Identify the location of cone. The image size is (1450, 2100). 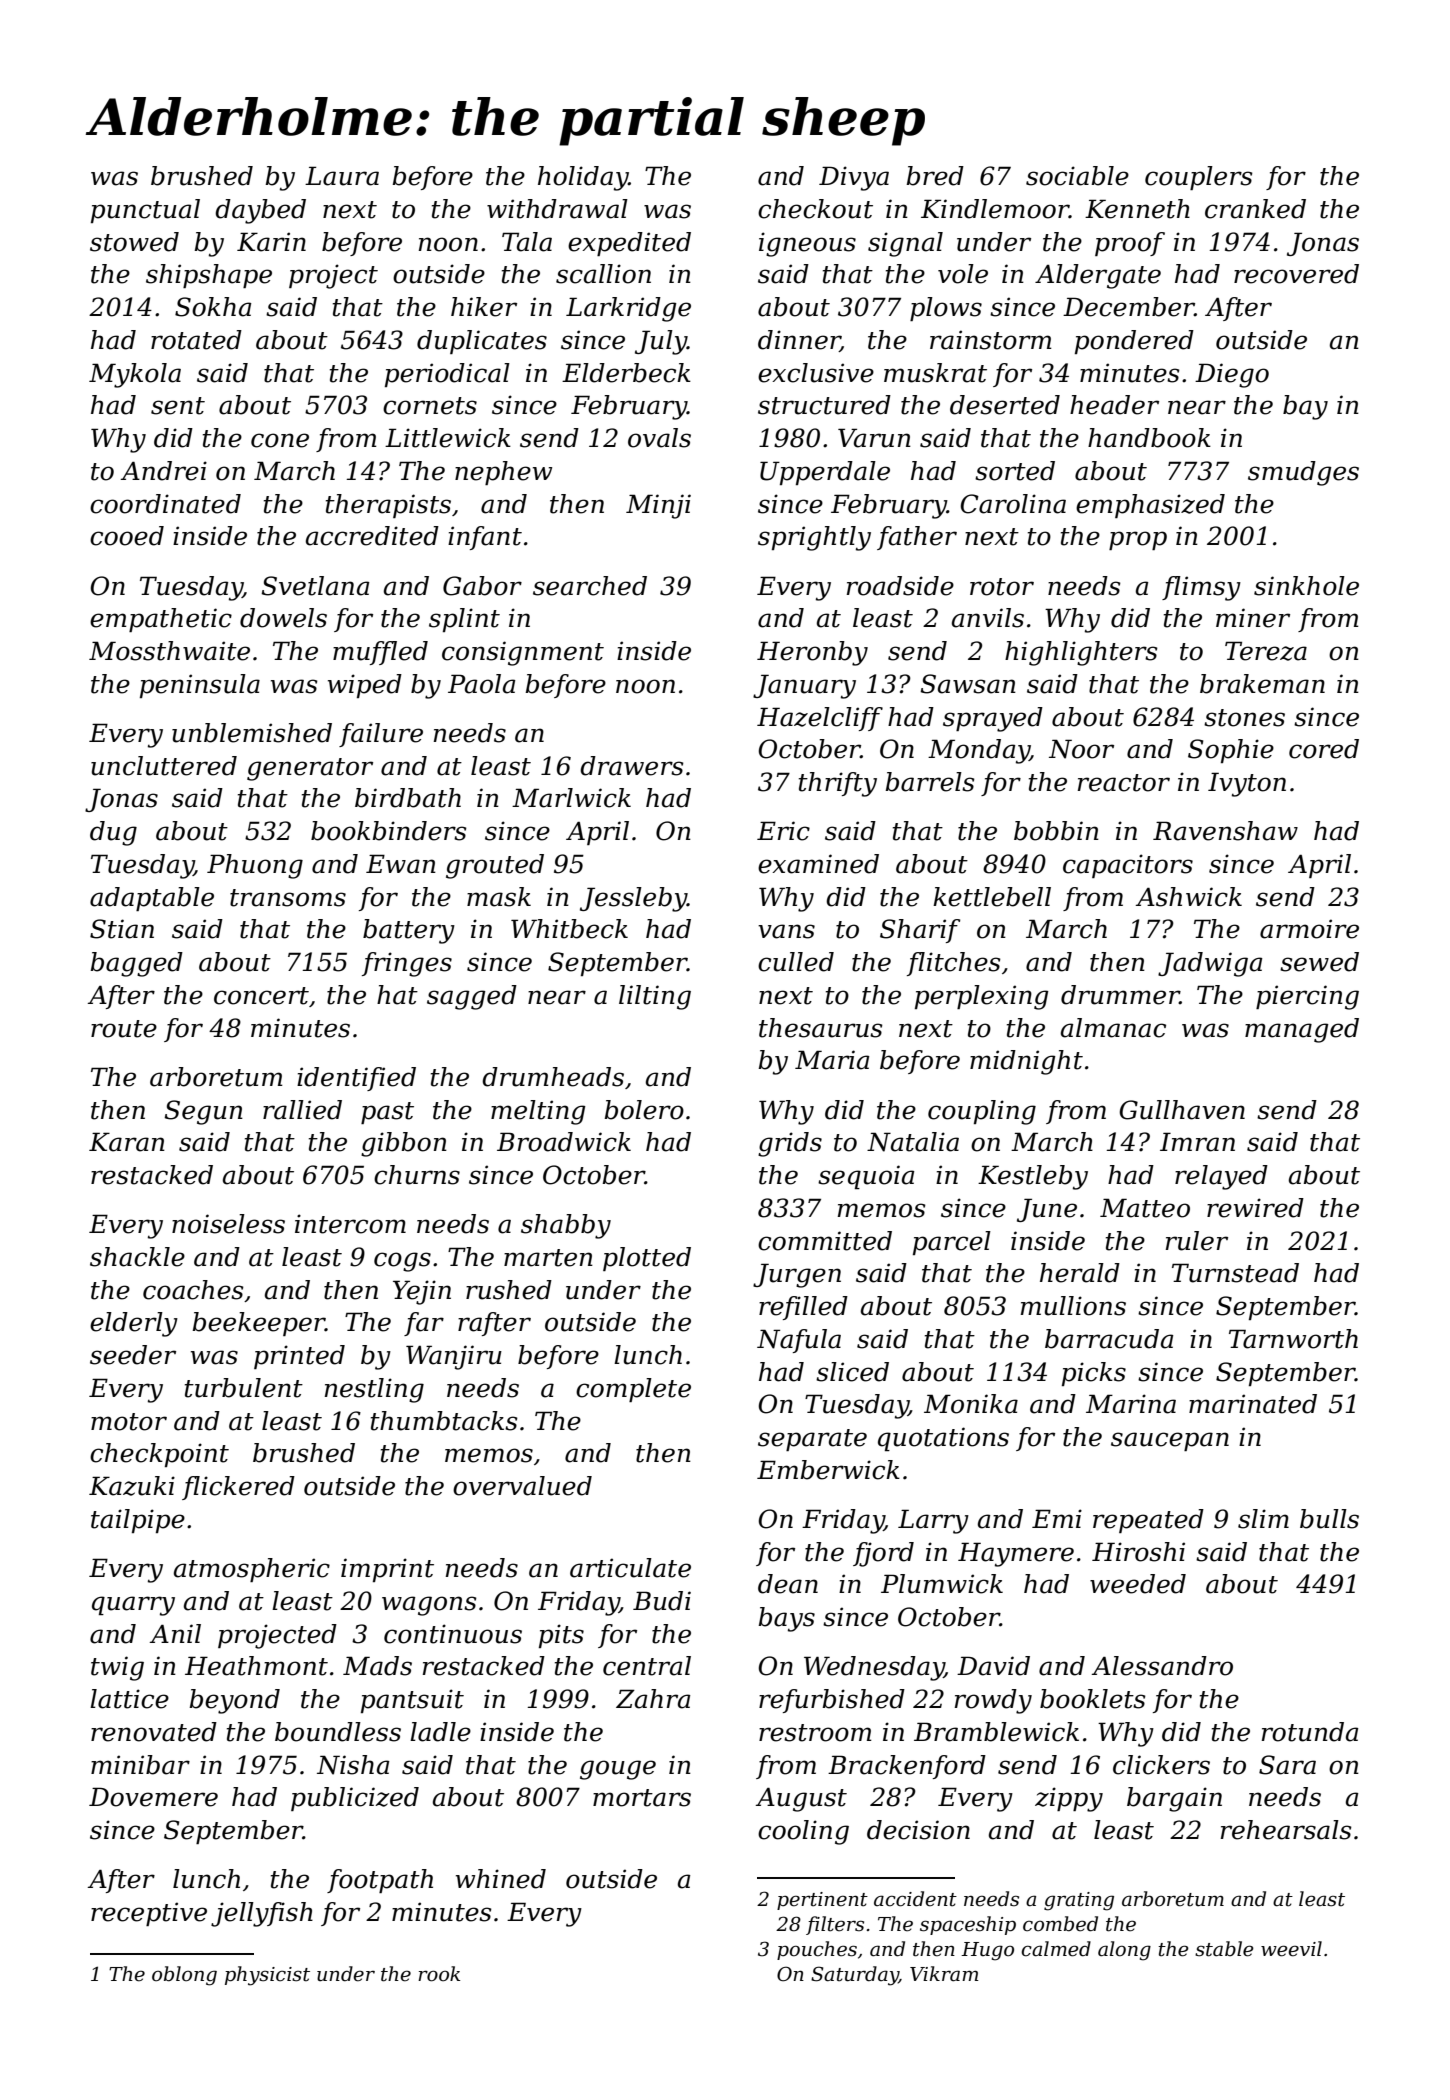
(280, 440).
